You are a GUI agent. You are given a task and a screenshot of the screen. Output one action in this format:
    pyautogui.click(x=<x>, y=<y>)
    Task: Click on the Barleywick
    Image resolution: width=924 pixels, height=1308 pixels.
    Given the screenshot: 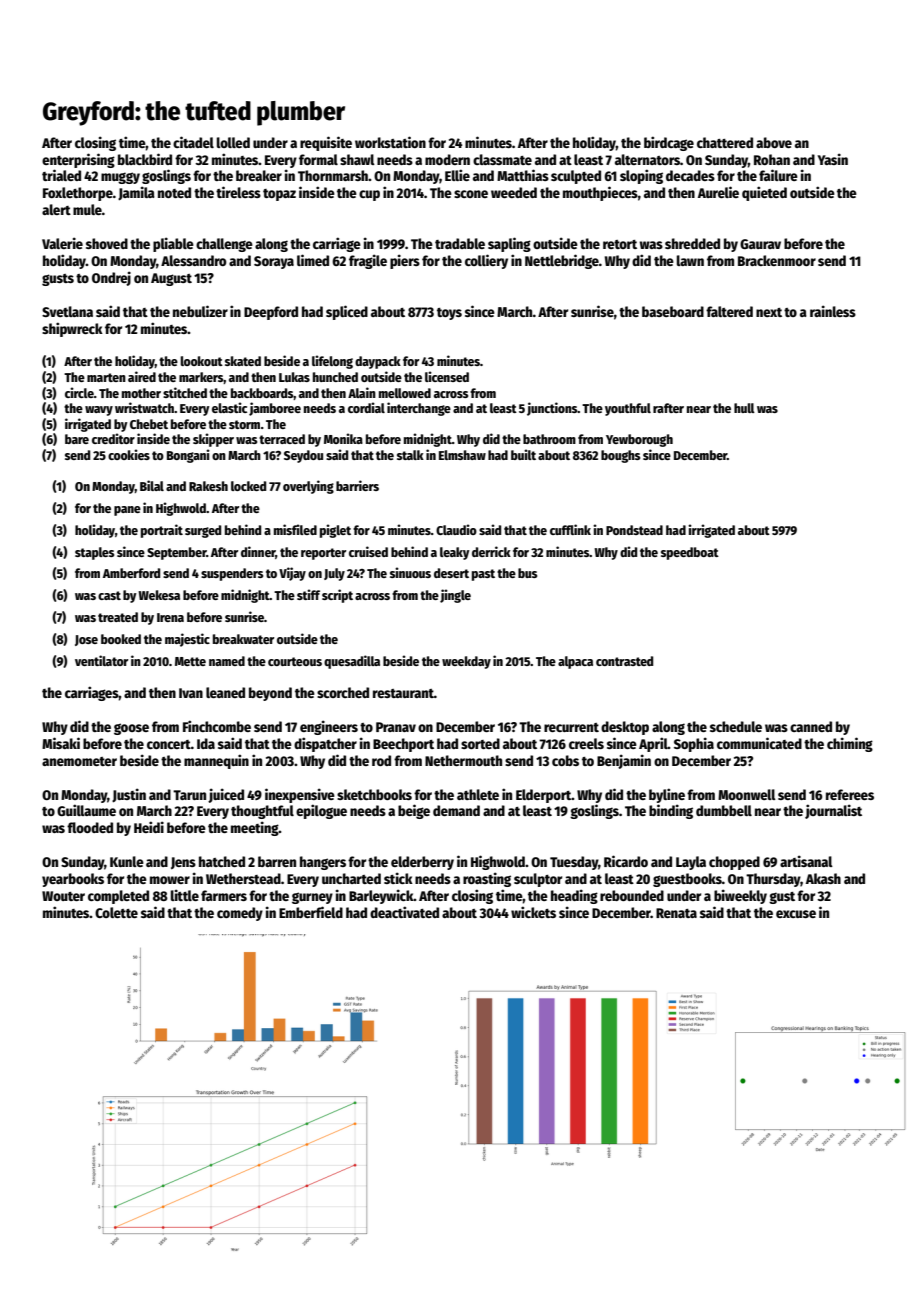 What is the action you would take?
    pyautogui.click(x=381, y=896)
